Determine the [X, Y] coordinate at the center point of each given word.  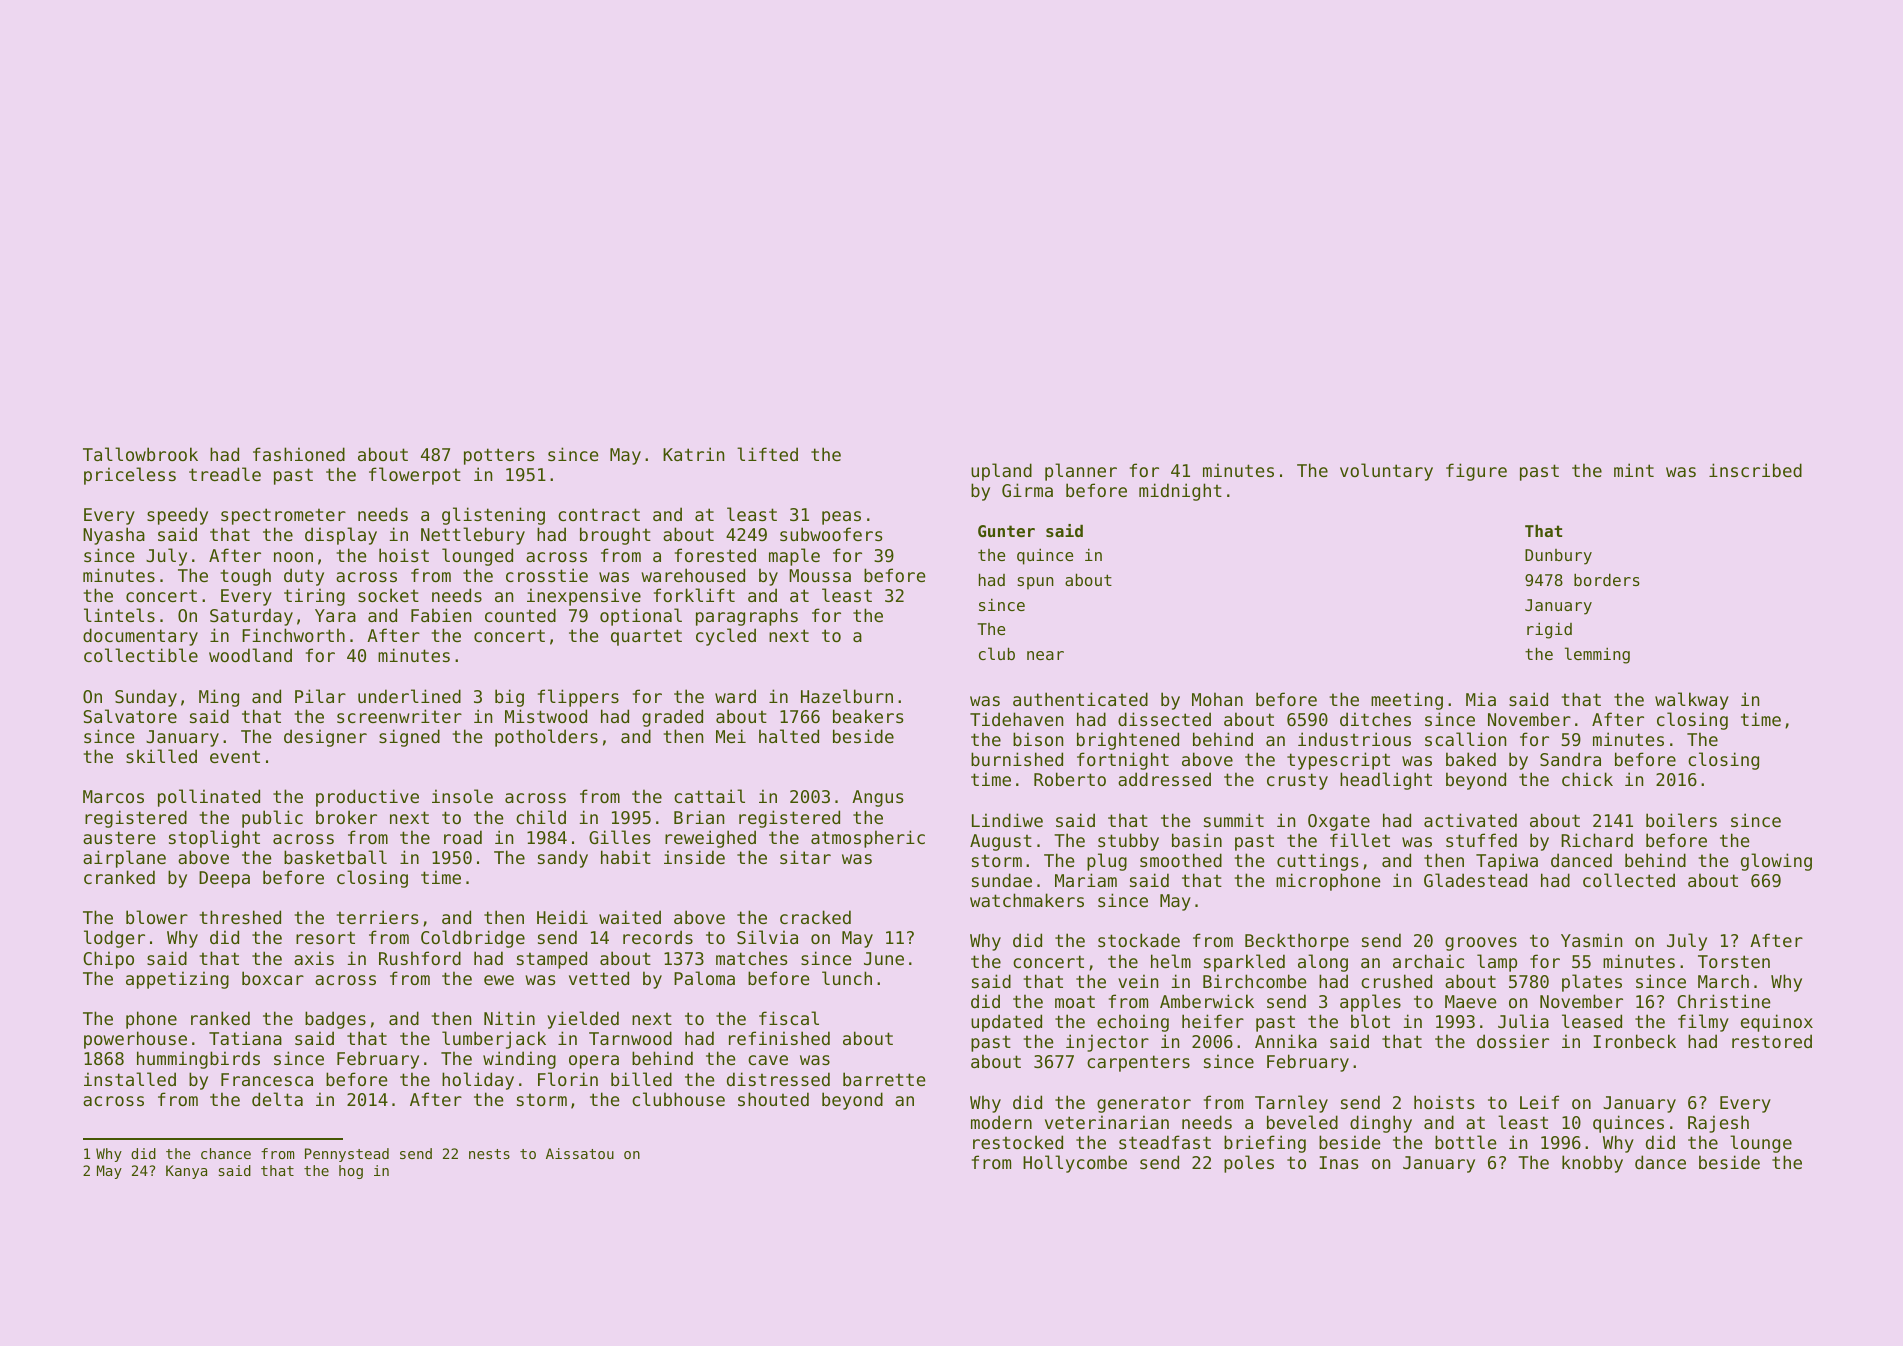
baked [1471, 759]
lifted [767, 454]
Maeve [1470, 1001]
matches [751, 958]
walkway [1692, 701]
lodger [114, 939]
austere [119, 837]
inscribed [1755, 470]
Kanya [186, 1172]
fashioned [299, 454]
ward [735, 696]
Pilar [320, 696]
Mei [731, 736]
